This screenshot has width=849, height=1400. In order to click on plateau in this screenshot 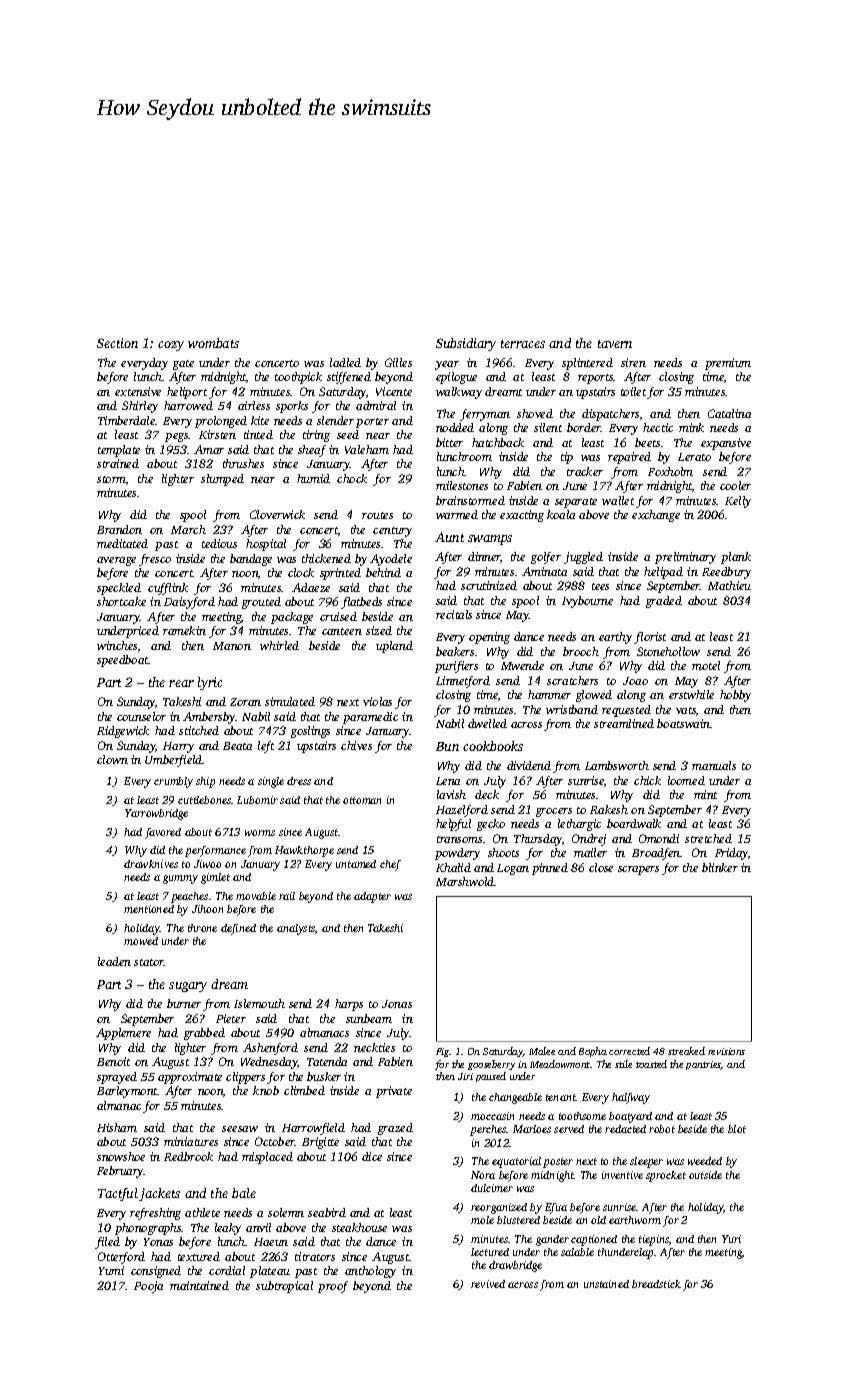, I will do `click(270, 1272)`.
